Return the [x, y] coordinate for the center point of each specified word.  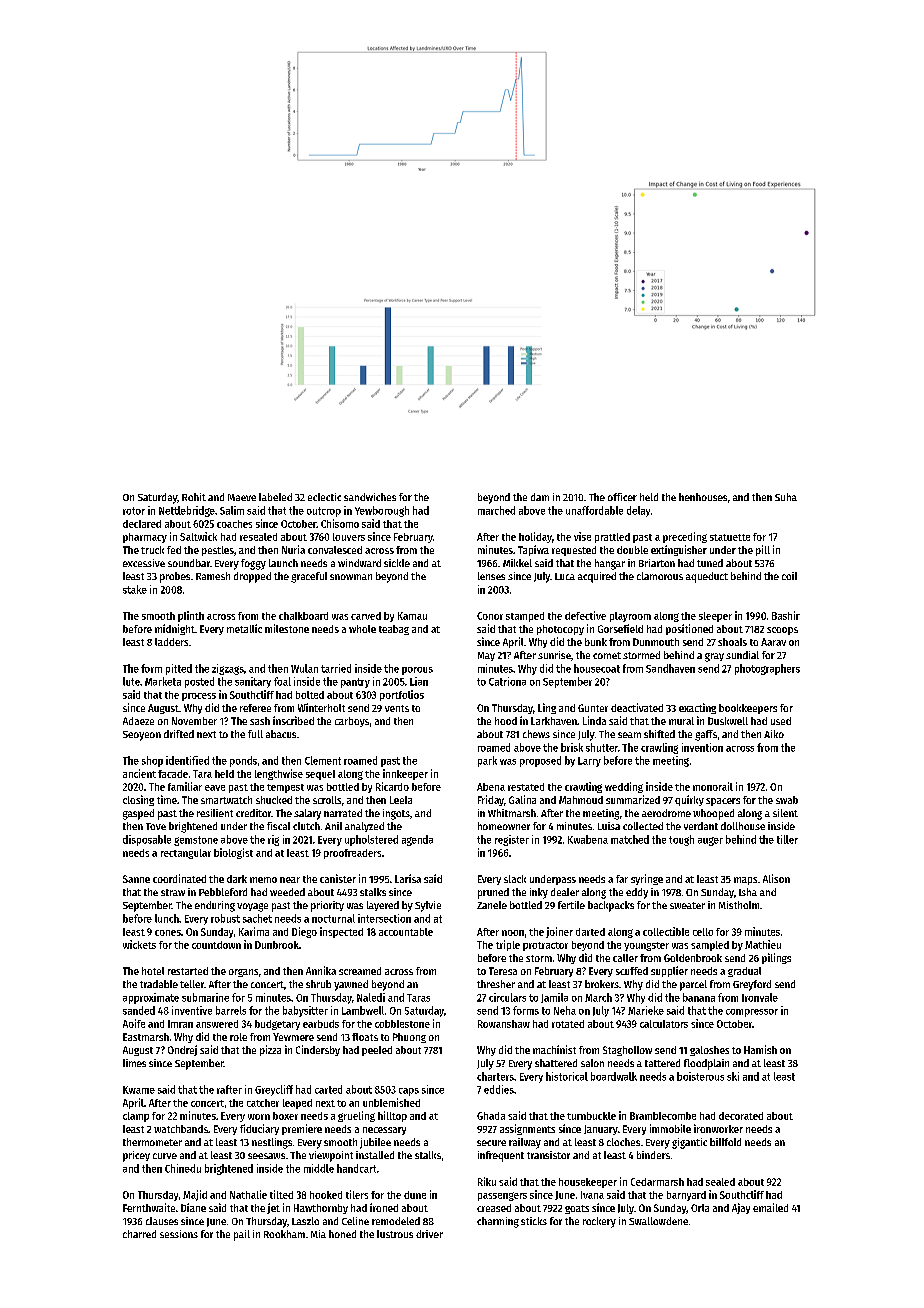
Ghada [491, 1116]
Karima [254, 931]
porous [417, 671]
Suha [786, 497]
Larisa [408, 878]
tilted [281, 1194]
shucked [274, 800]
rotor [134, 511]
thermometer [152, 1142]
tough [681, 840]
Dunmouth [656, 642]
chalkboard [303, 616]
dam [540, 497]
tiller [787, 839]
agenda [417, 840]
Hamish [760, 1049]
